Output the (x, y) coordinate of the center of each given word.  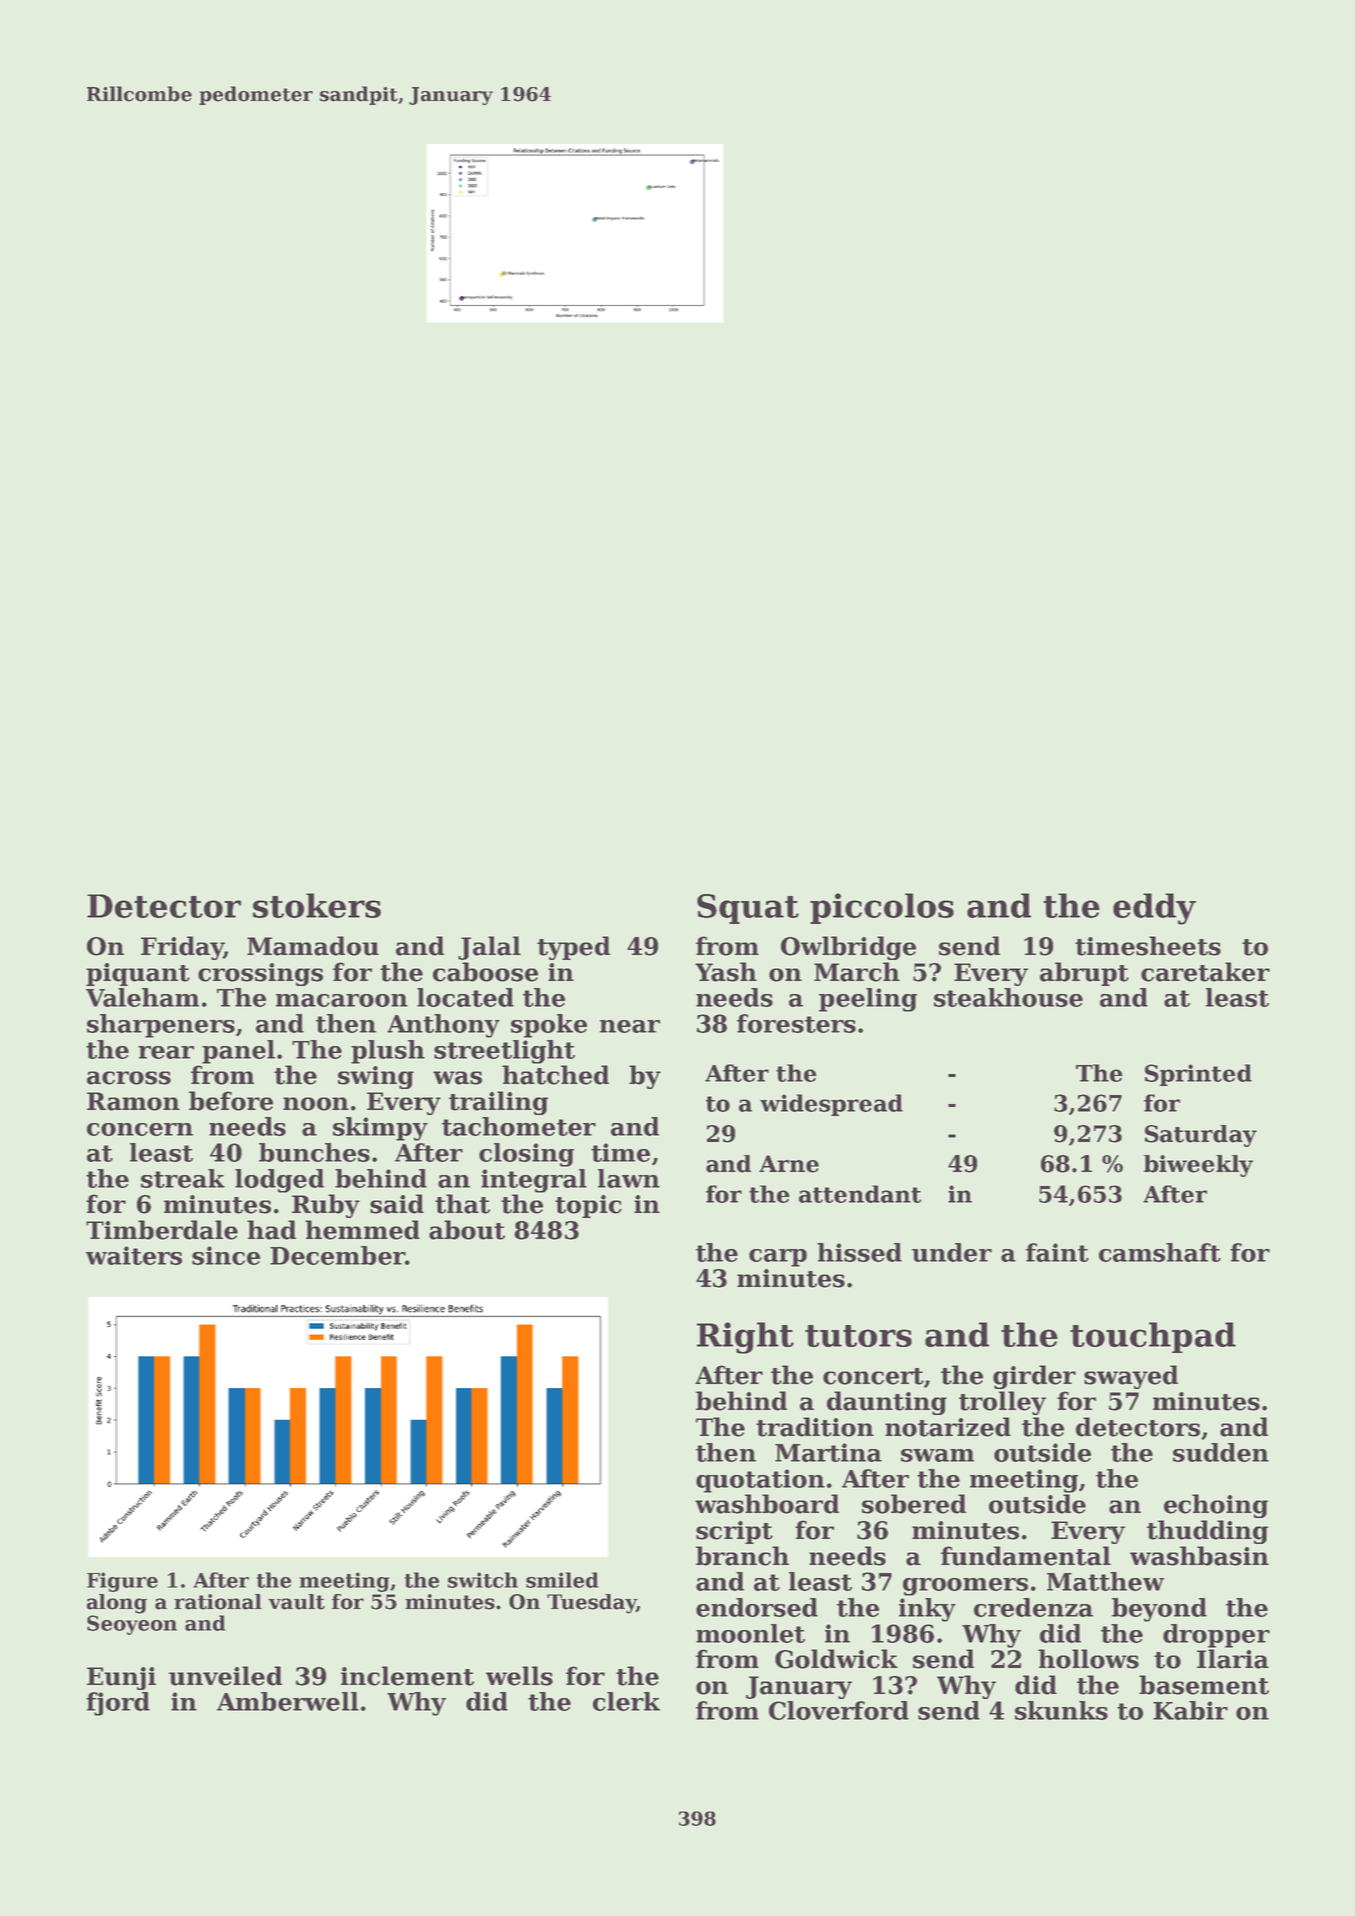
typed (573, 948)
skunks (1061, 1710)
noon (316, 1104)
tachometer (519, 1126)
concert (873, 1376)
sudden (1221, 1452)
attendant (860, 1194)
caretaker (1205, 972)
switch (483, 1580)
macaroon (342, 1000)
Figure (122, 1582)
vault (296, 1602)
